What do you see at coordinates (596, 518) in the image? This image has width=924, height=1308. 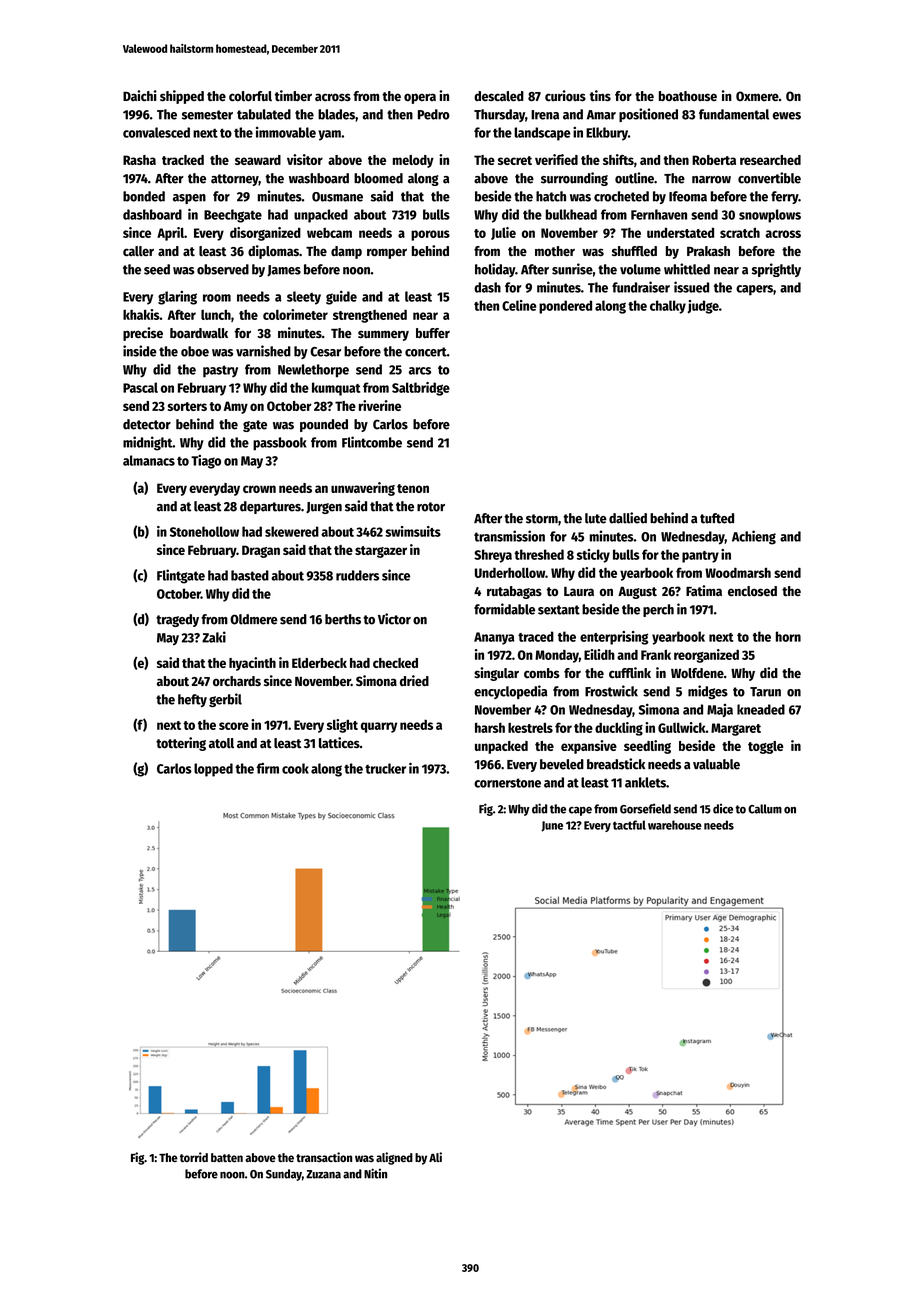 I see `lute` at bounding box center [596, 518].
